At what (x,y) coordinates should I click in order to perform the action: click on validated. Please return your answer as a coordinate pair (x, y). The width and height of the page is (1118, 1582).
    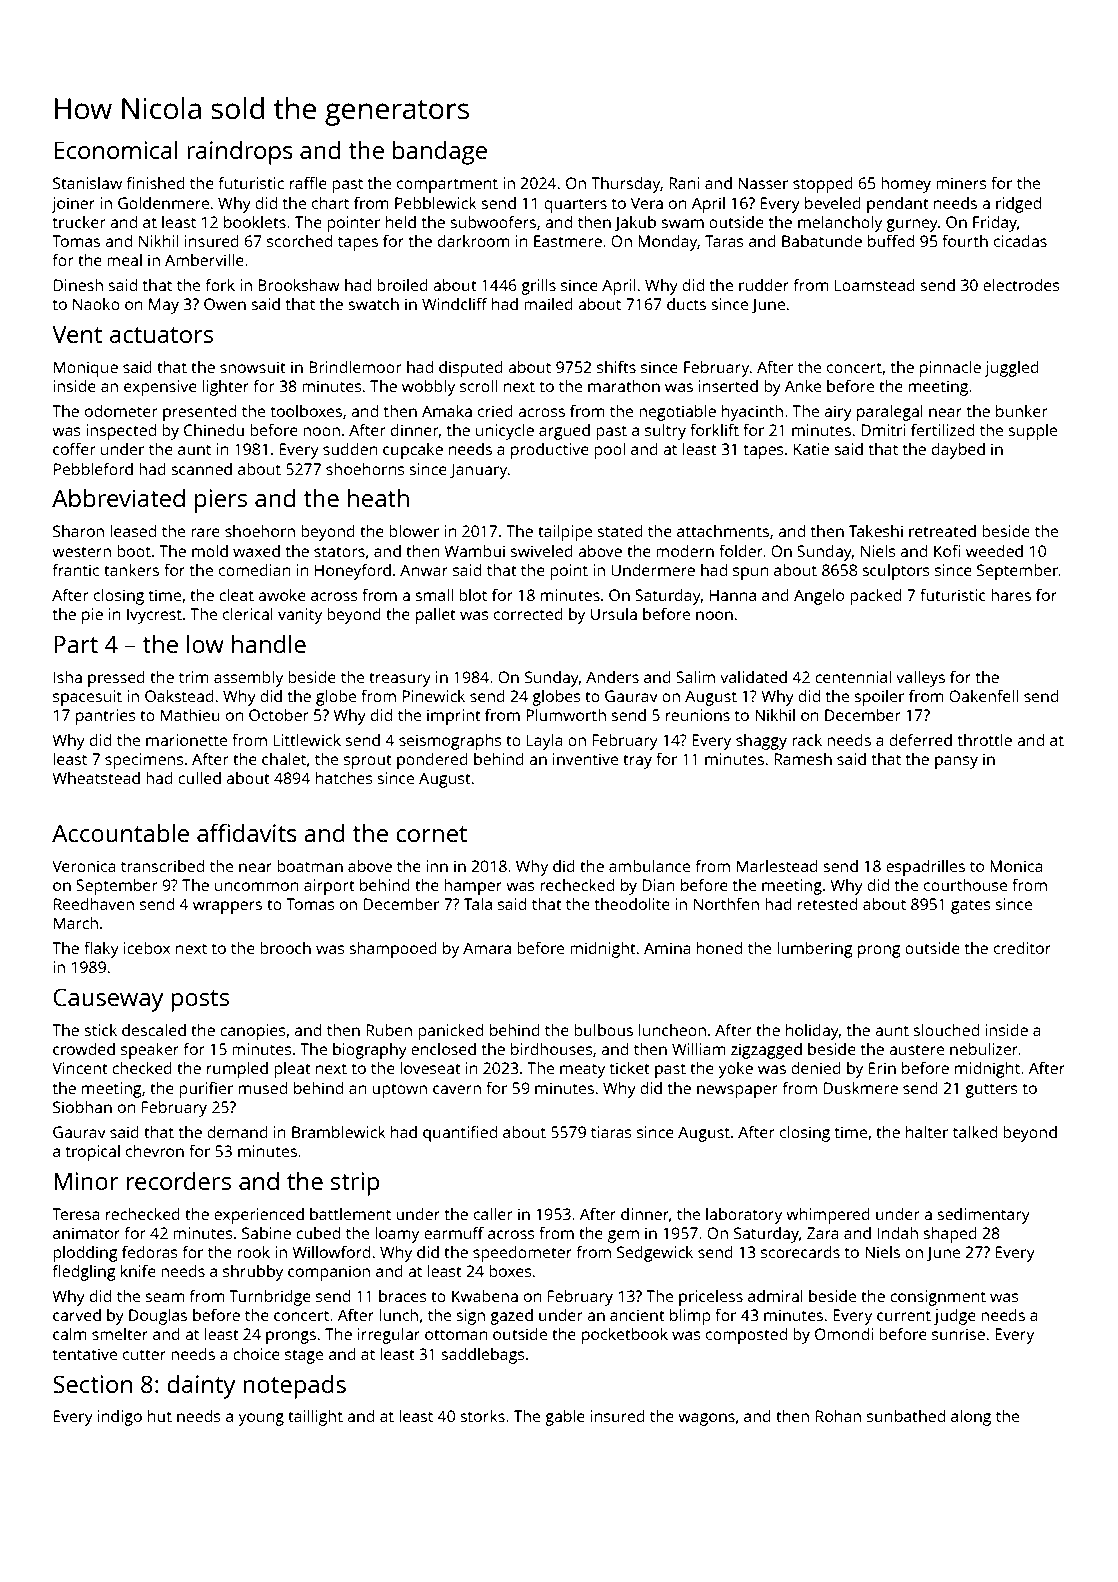
    Looking at the image, I should click on (753, 677).
